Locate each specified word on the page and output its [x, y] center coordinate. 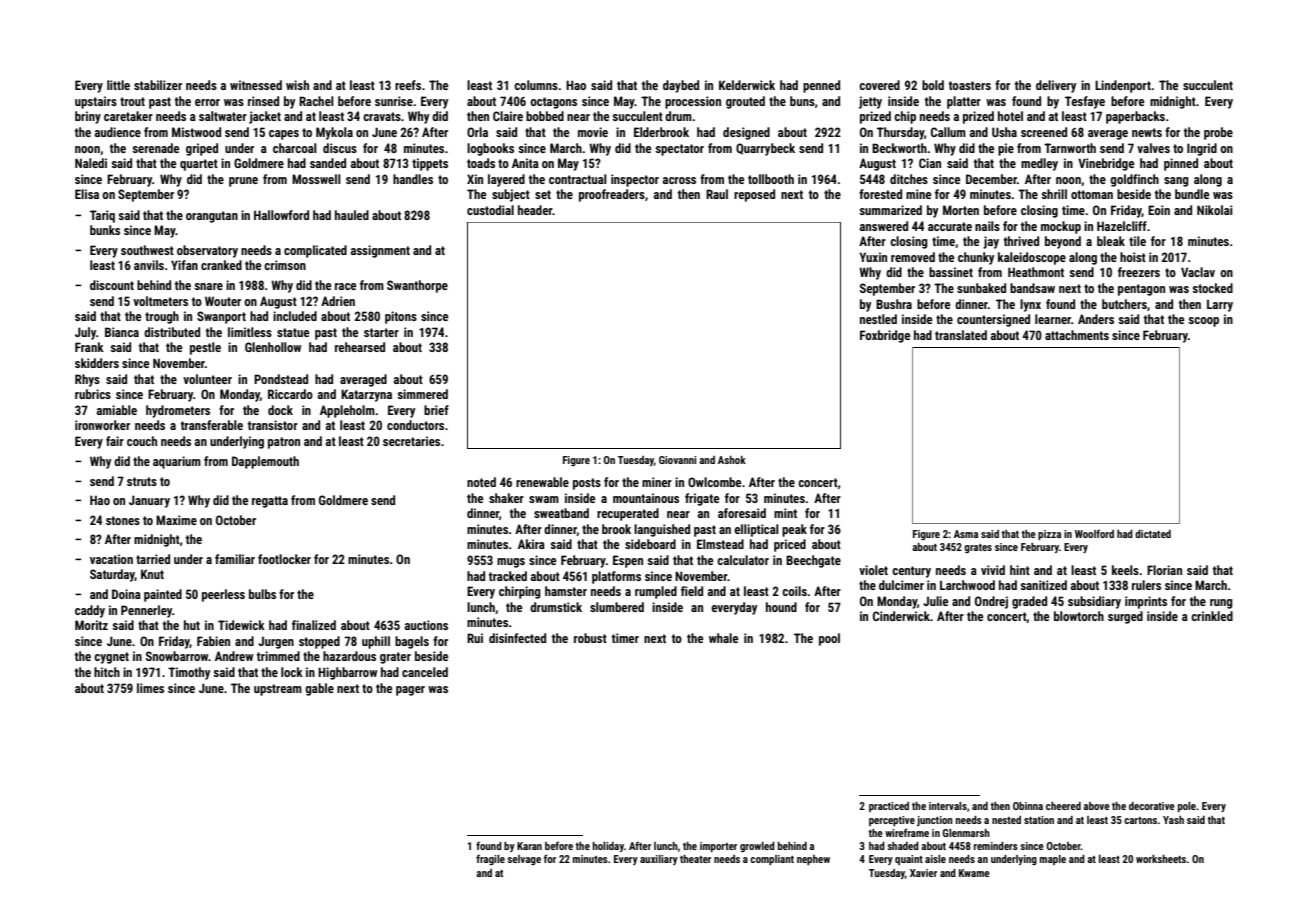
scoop [1203, 322]
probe [1218, 133]
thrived [1021, 241]
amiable [117, 410]
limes [150, 688]
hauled [352, 215]
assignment [380, 251]
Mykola [334, 133]
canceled [425, 672]
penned [821, 86]
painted [163, 595]
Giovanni [677, 460]
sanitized [1043, 585]
